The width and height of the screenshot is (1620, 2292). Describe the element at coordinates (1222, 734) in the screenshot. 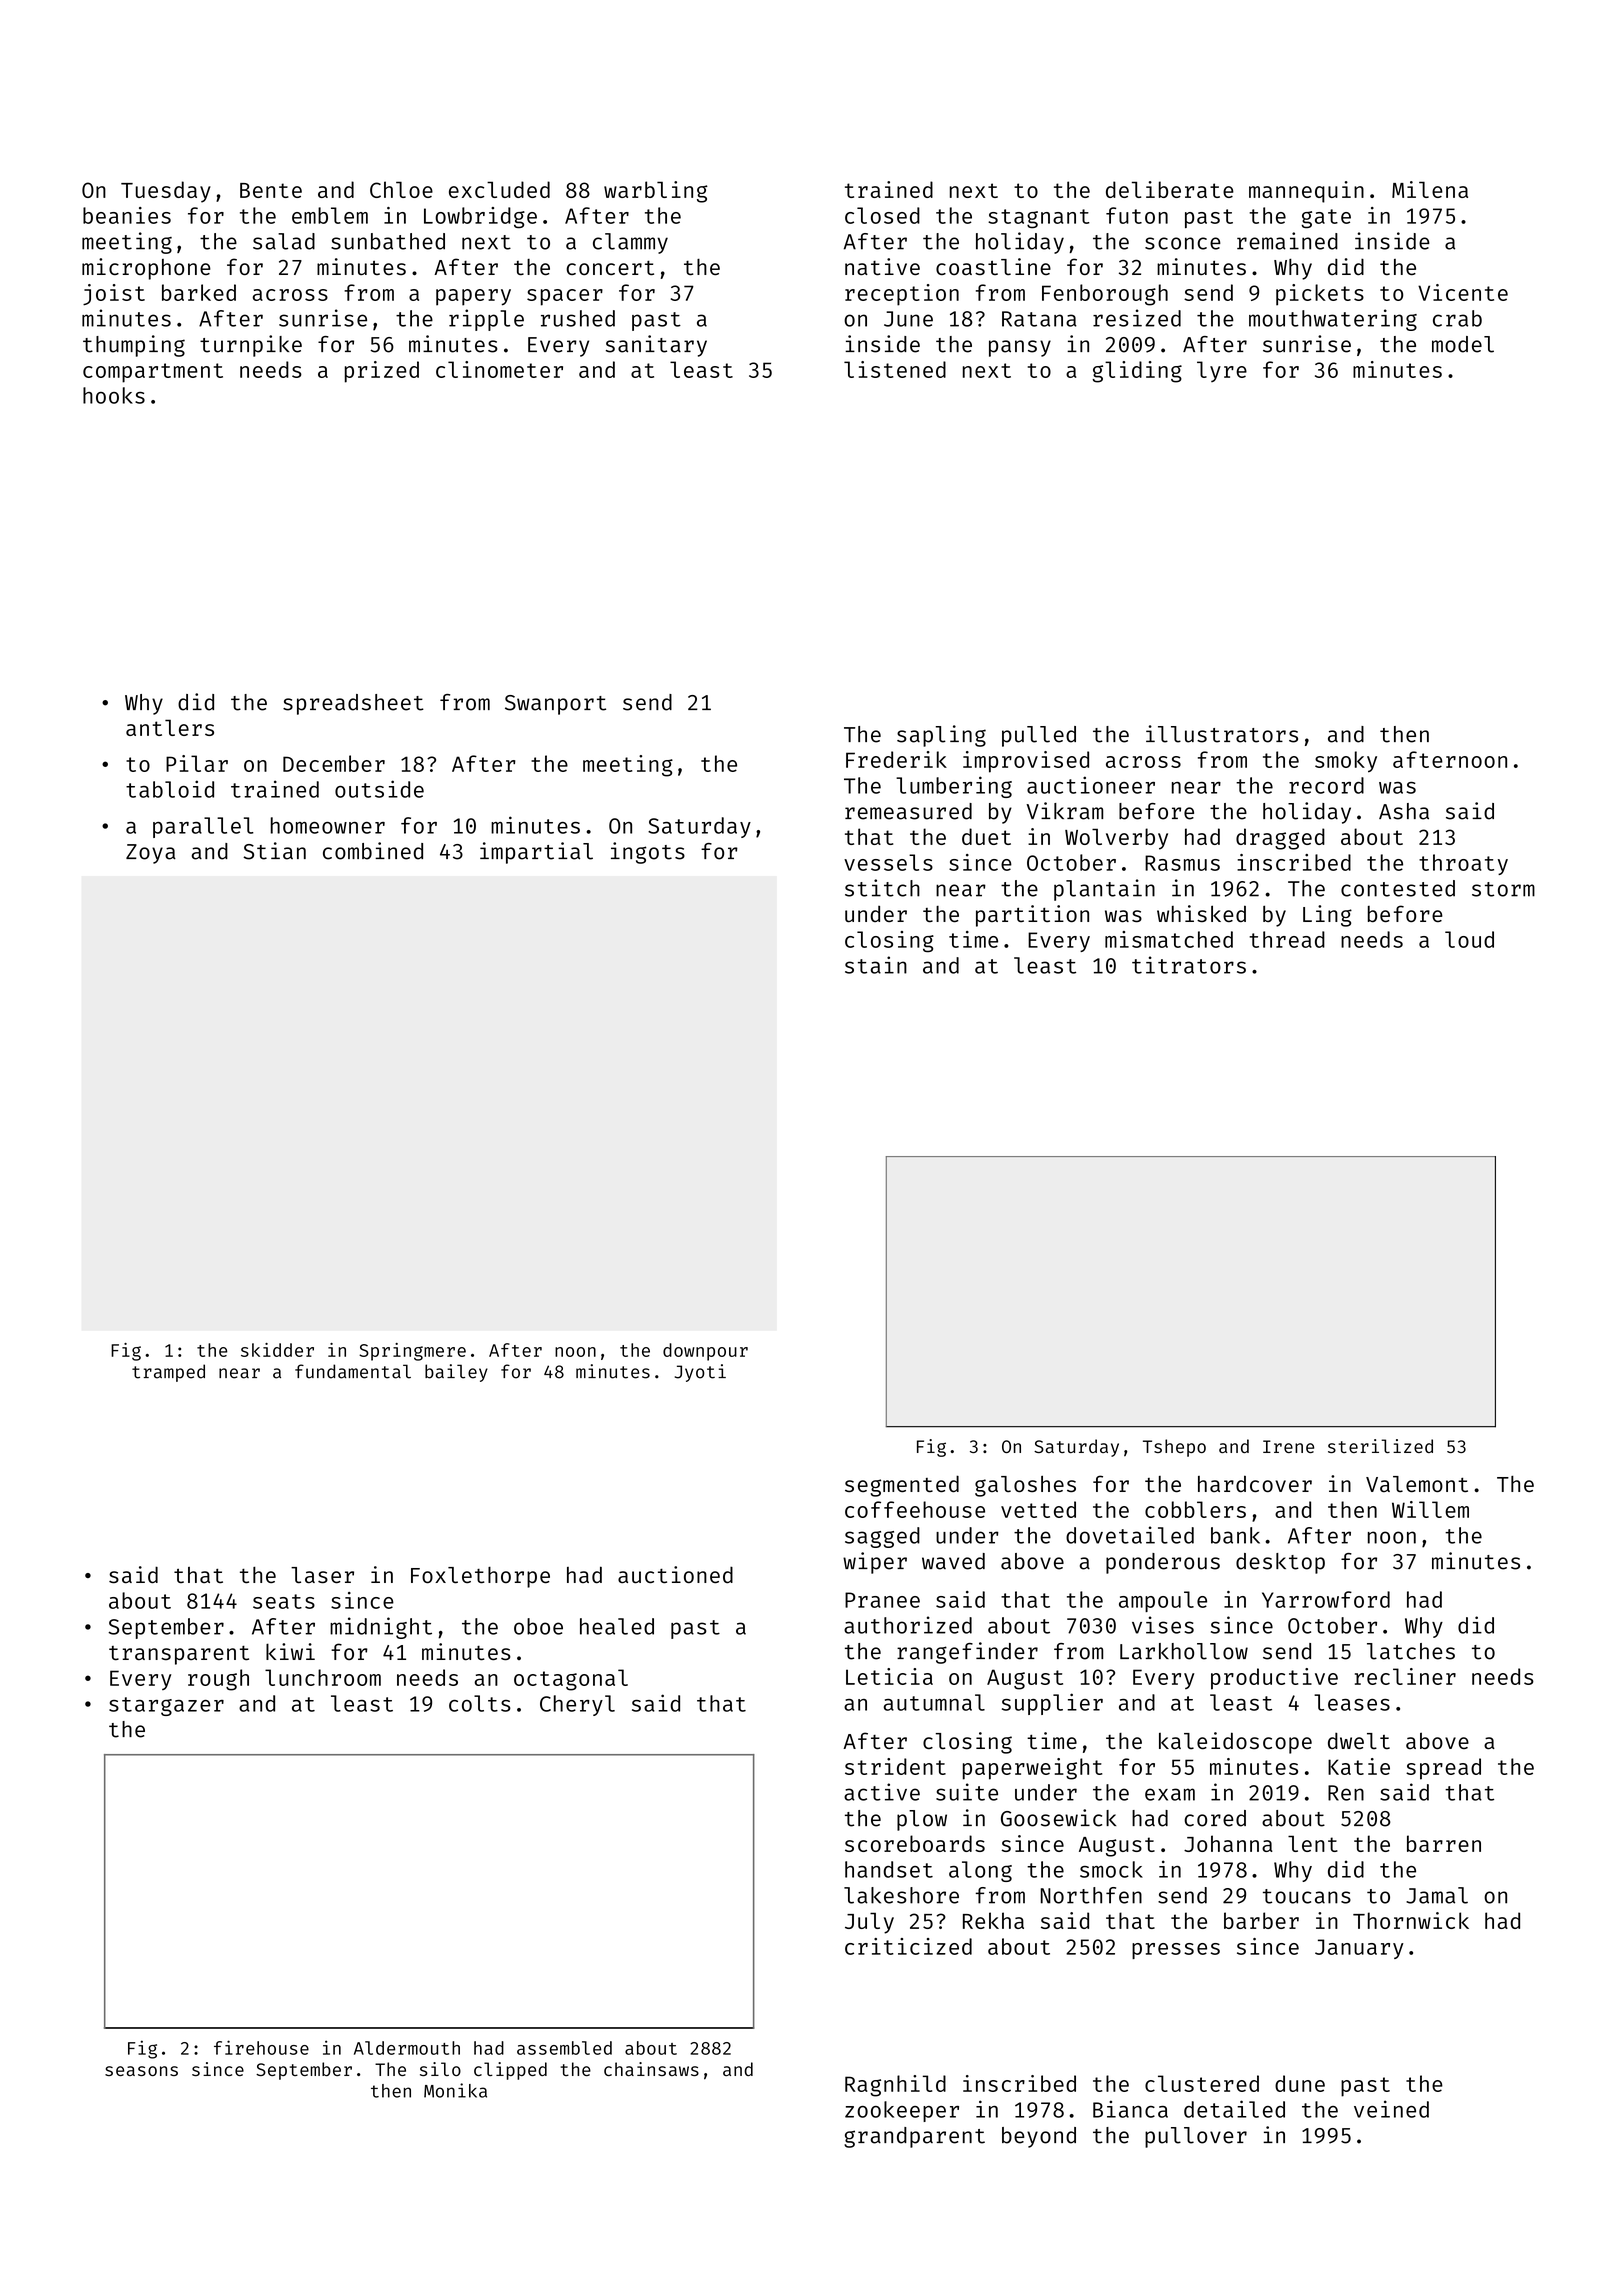

I see `illustrators` at that location.
